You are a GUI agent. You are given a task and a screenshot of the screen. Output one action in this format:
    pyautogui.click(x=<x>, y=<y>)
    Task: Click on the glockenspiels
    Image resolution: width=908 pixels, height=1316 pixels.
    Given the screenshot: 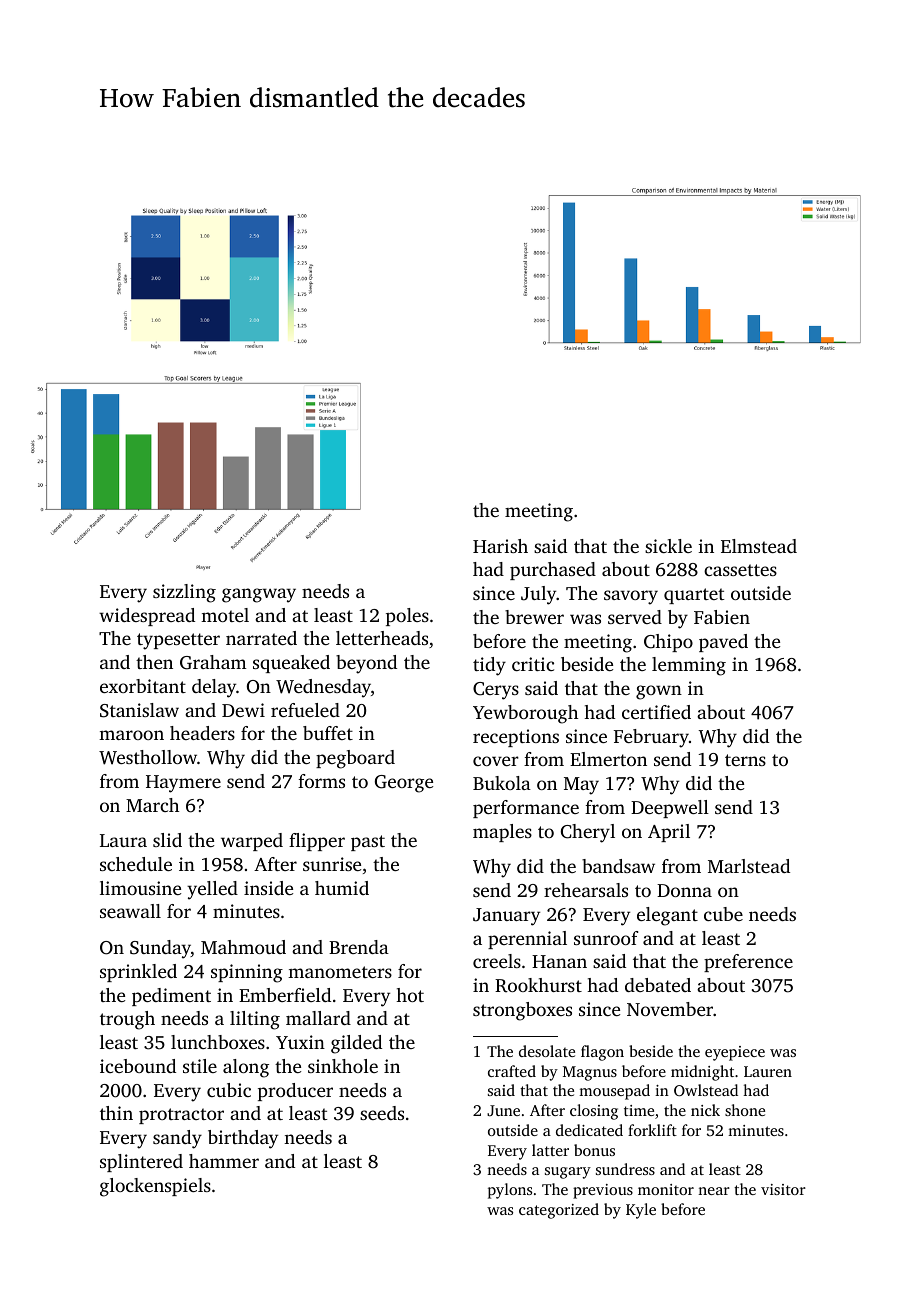 What is the action you would take?
    pyautogui.click(x=155, y=1187)
